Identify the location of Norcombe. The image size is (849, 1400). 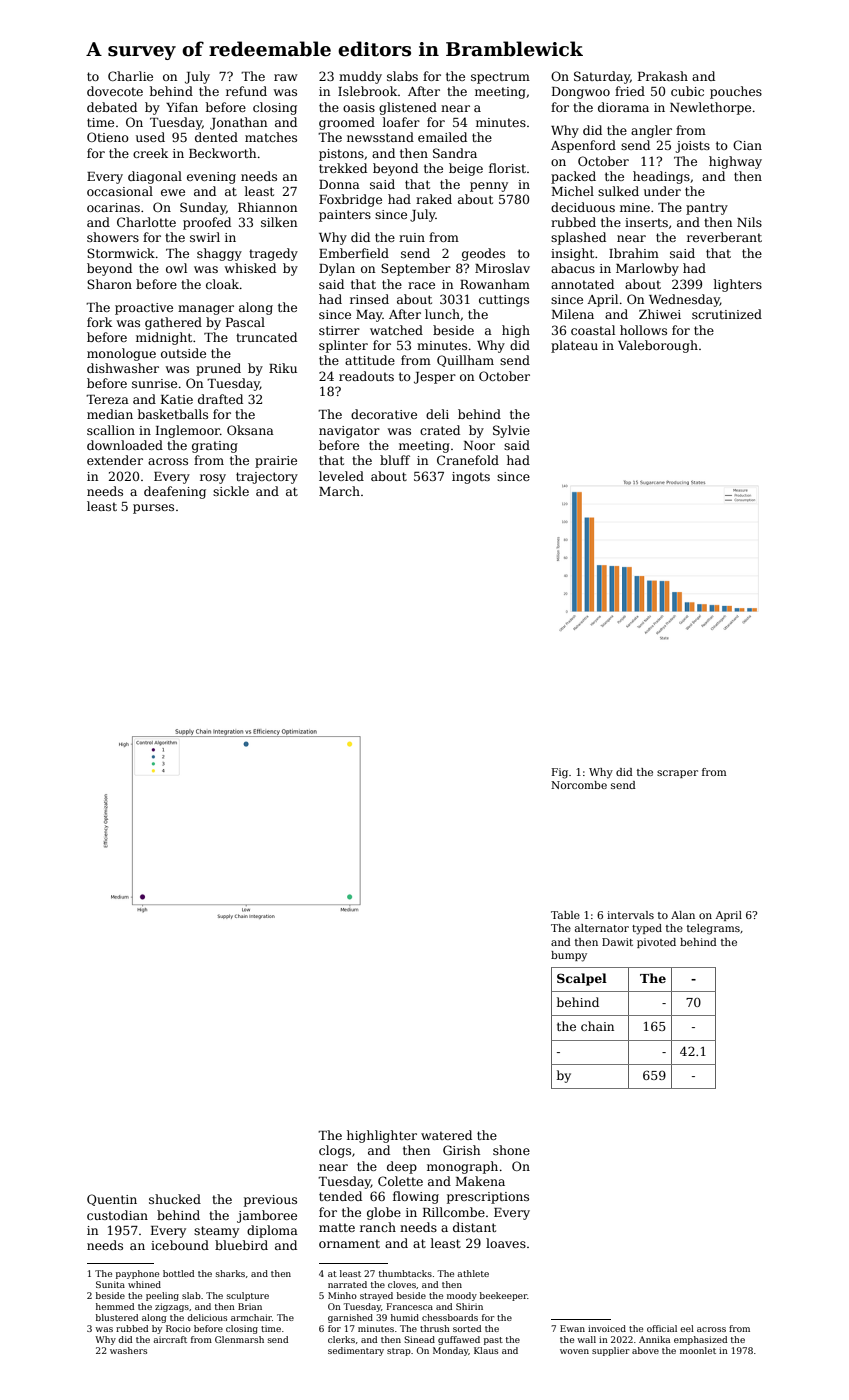
(579, 785).
